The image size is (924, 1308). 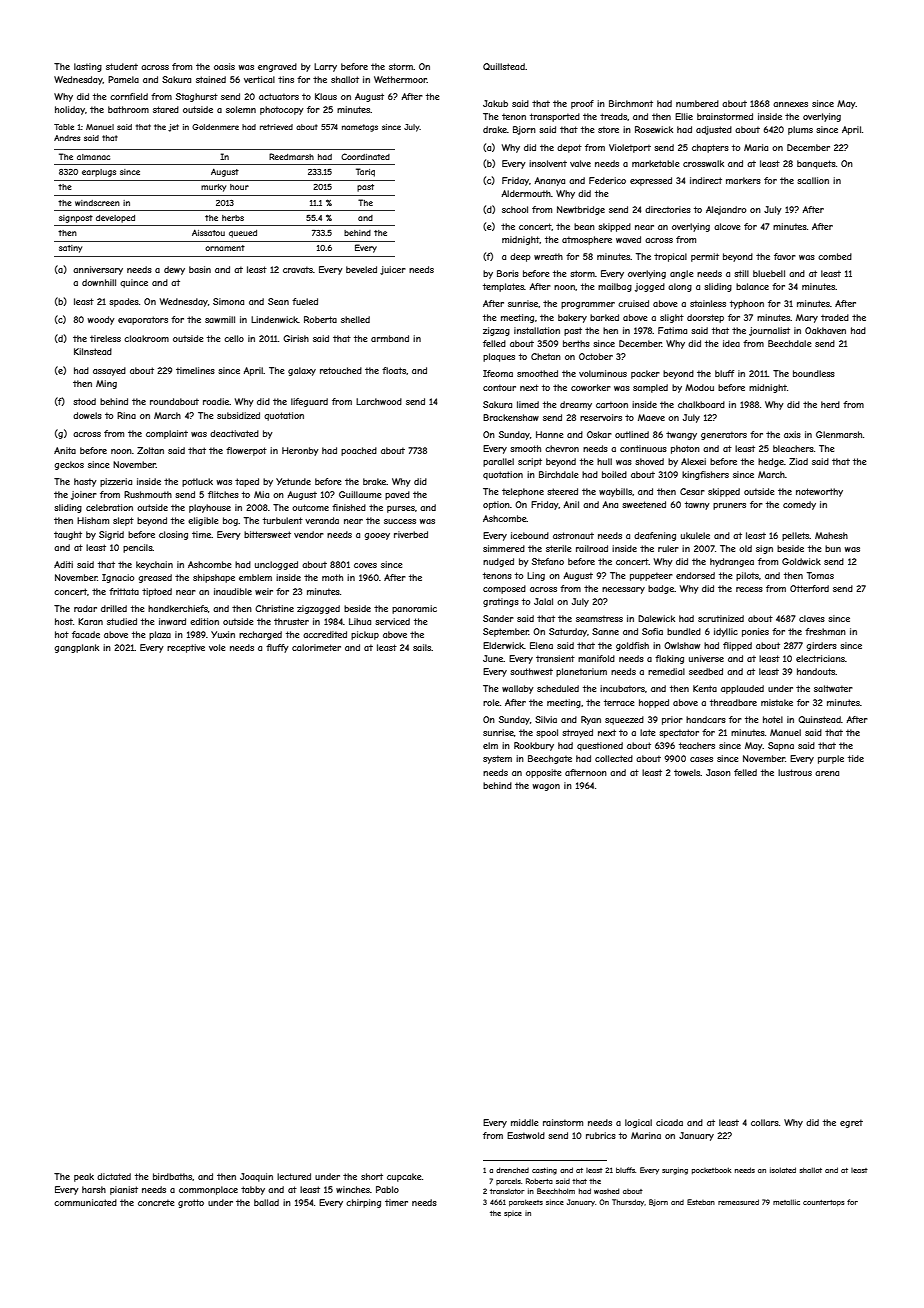 I want to click on armband, so click(x=390, y=338).
